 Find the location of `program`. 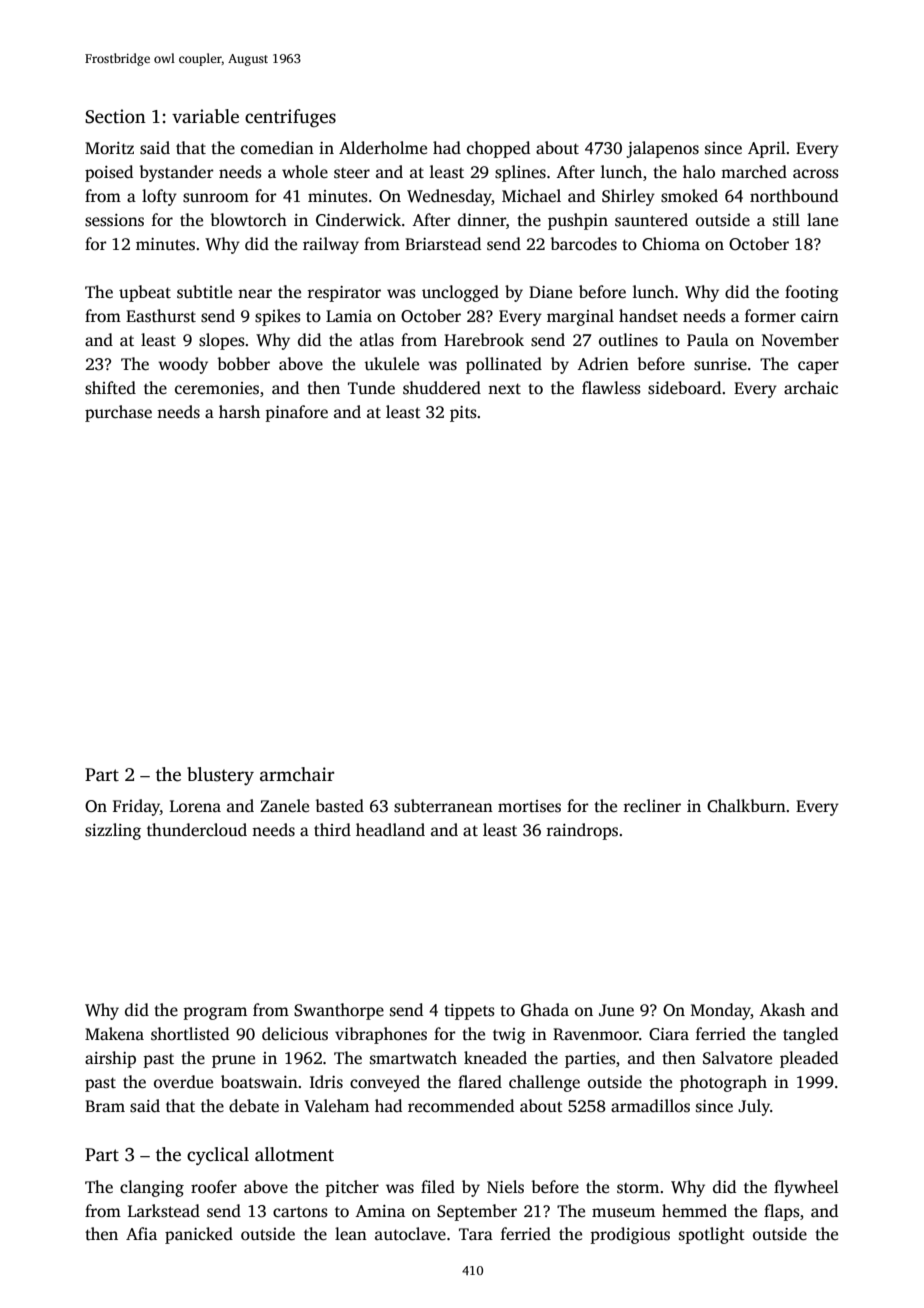

program is located at coordinates (215, 1013).
